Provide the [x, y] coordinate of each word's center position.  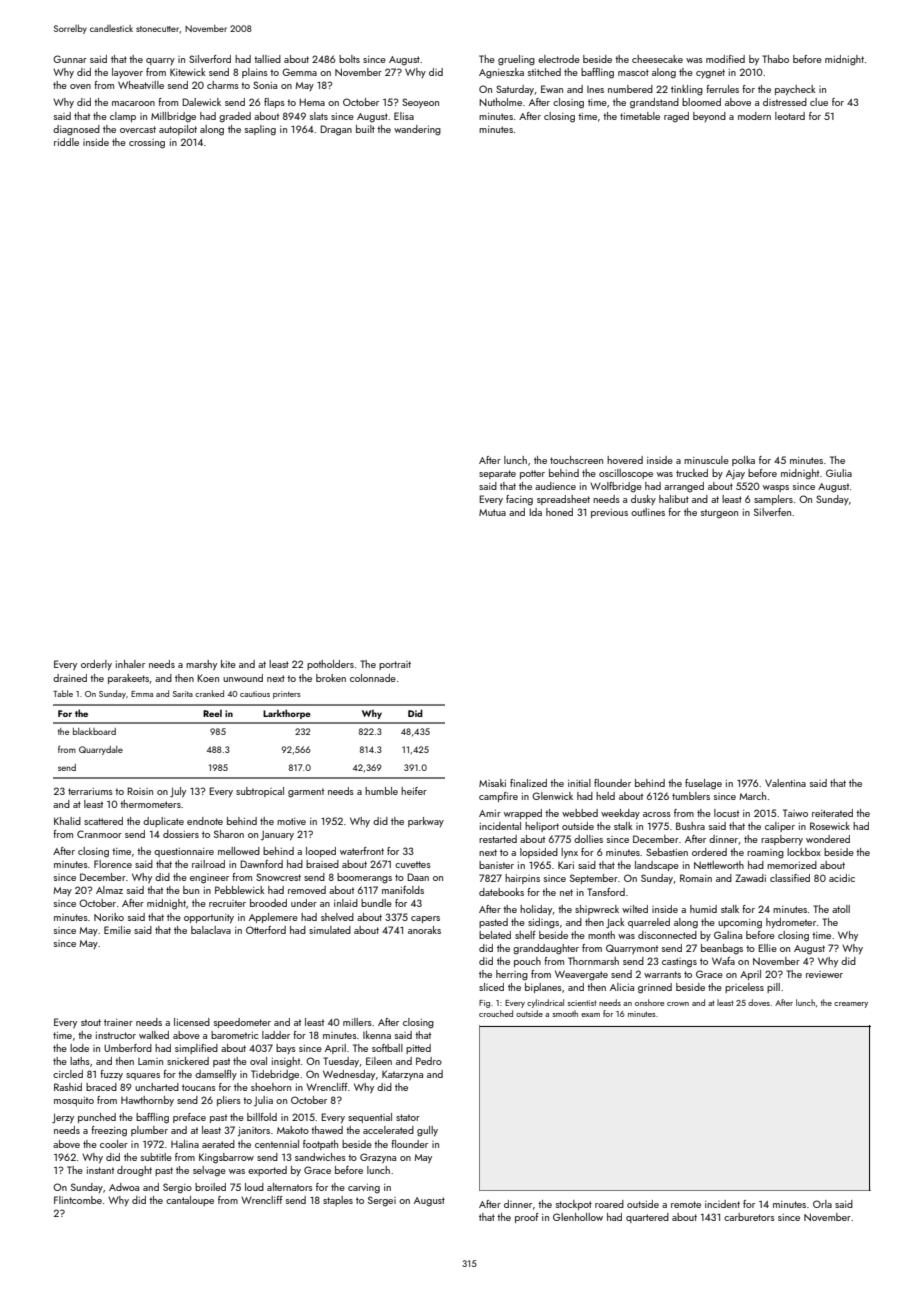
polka [743, 461]
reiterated [832, 813]
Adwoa [124, 1187]
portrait [395, 665]
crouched [496, 1013]
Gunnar [70, 59]
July [178, 792]
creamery [851, 1005]
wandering [417, 130]
